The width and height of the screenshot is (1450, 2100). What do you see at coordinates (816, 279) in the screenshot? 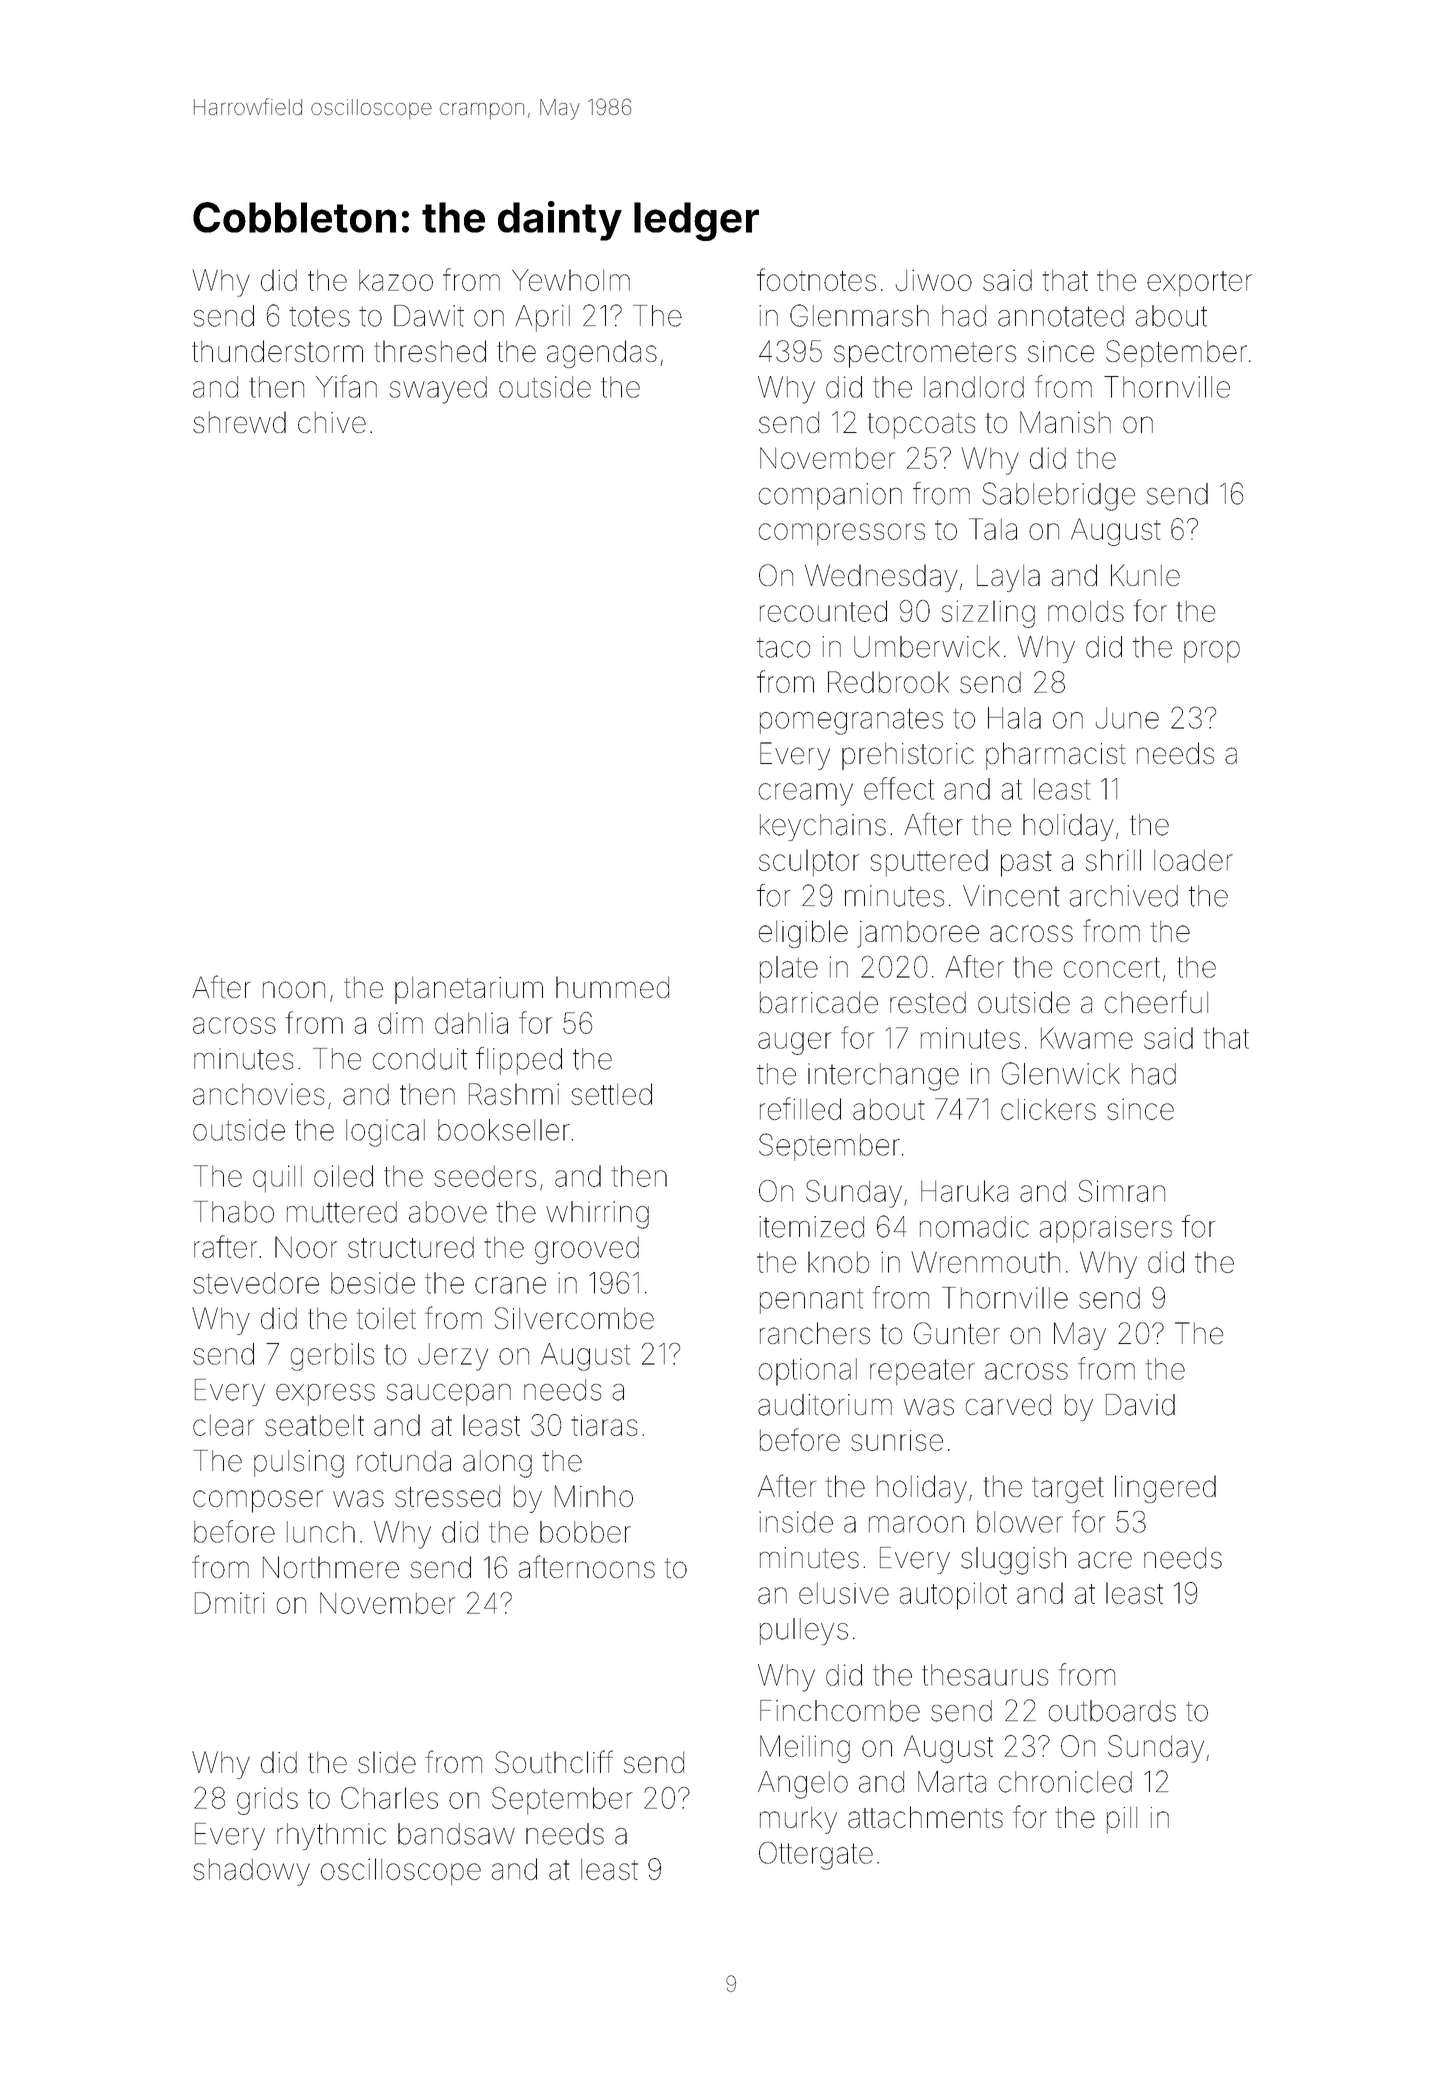
I see `footnotes` at bounding box center [816, 279].
